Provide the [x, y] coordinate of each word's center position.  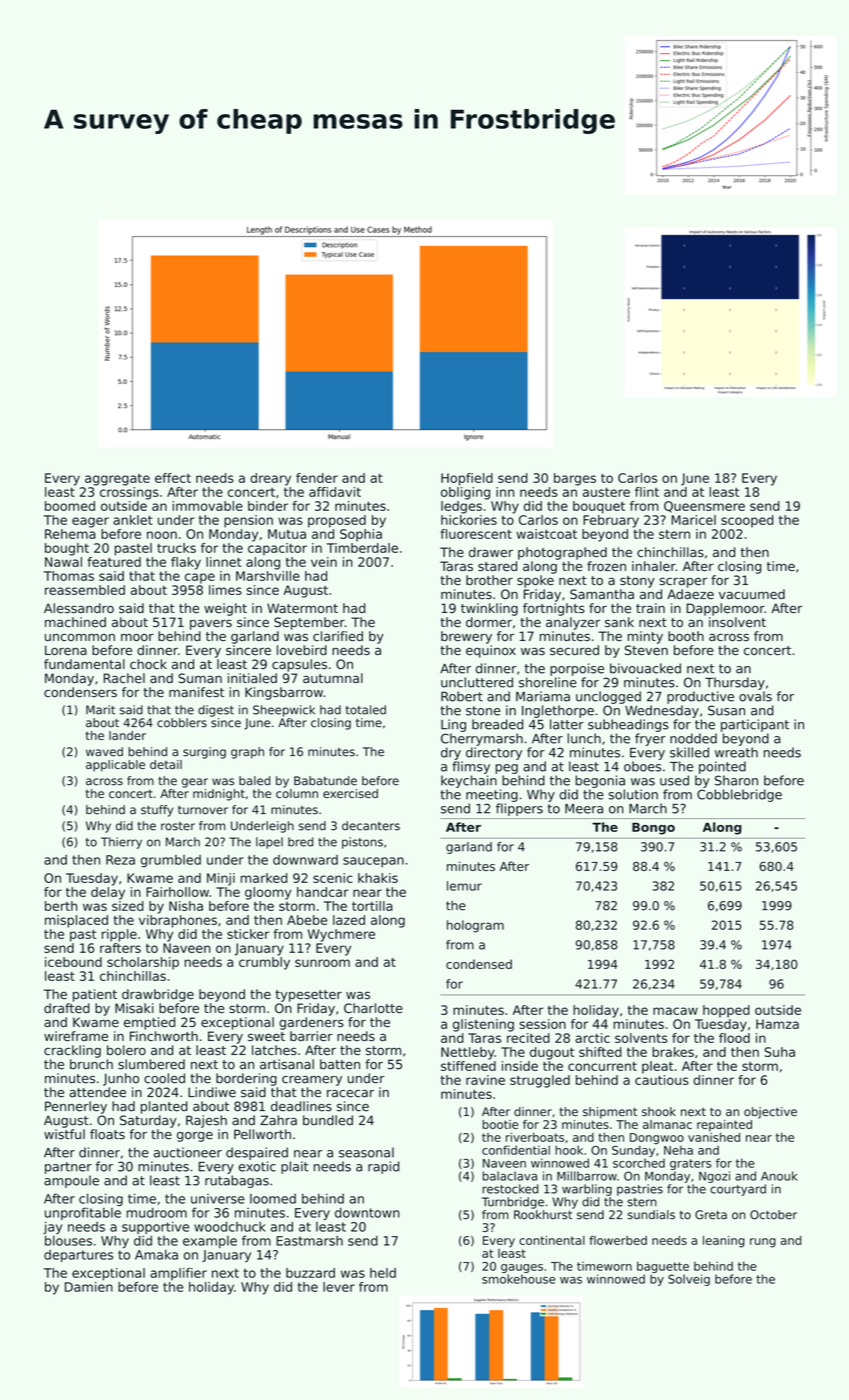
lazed [349, 920]
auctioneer [188, 1152]
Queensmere [704, 507]
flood [734, 1038]
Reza [120, 860]
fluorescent [476, 534]
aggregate [117, 480]
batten [340, 1064]
